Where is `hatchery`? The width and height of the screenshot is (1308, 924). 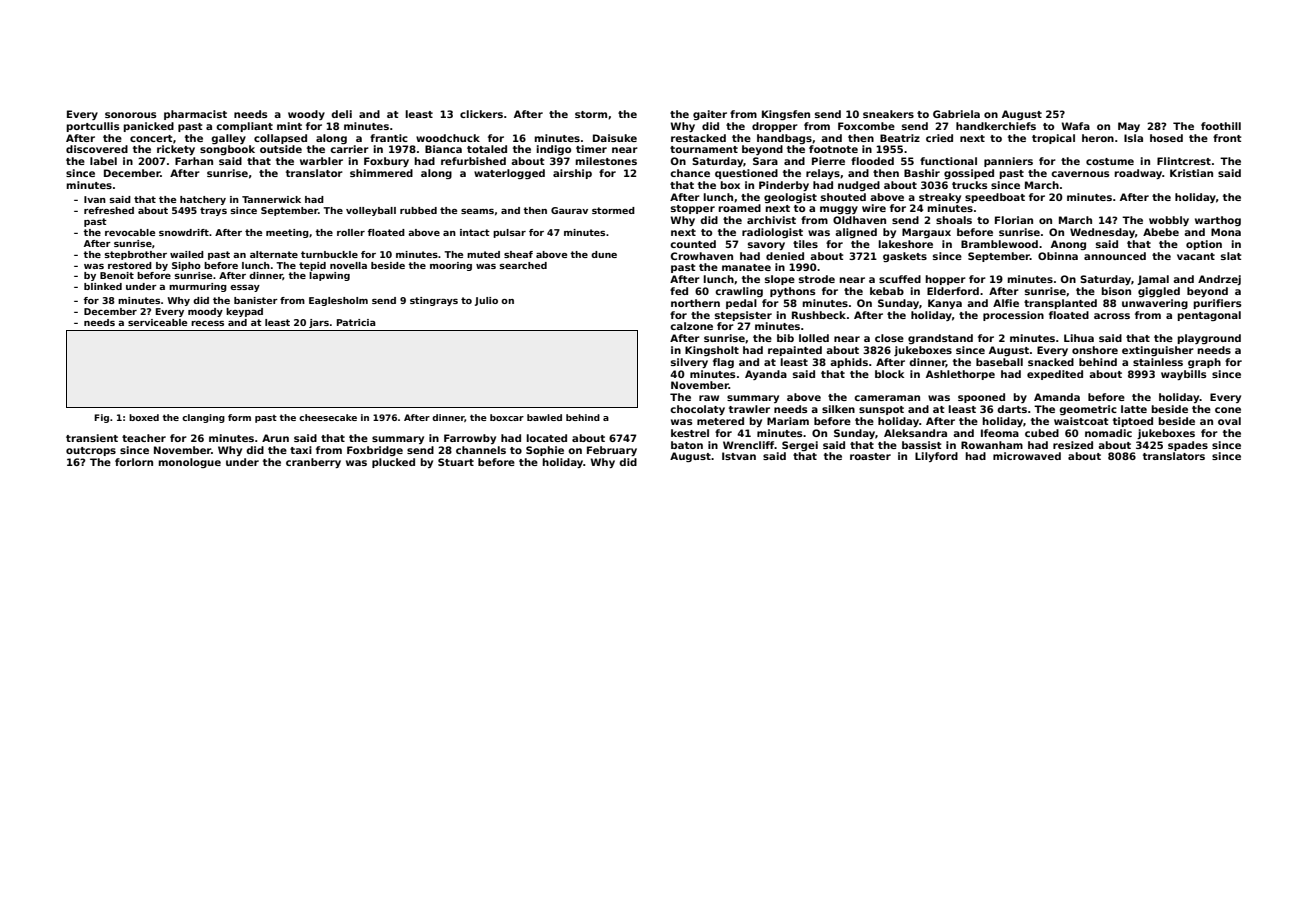 hatchery is located at coordinates (203, 200).
